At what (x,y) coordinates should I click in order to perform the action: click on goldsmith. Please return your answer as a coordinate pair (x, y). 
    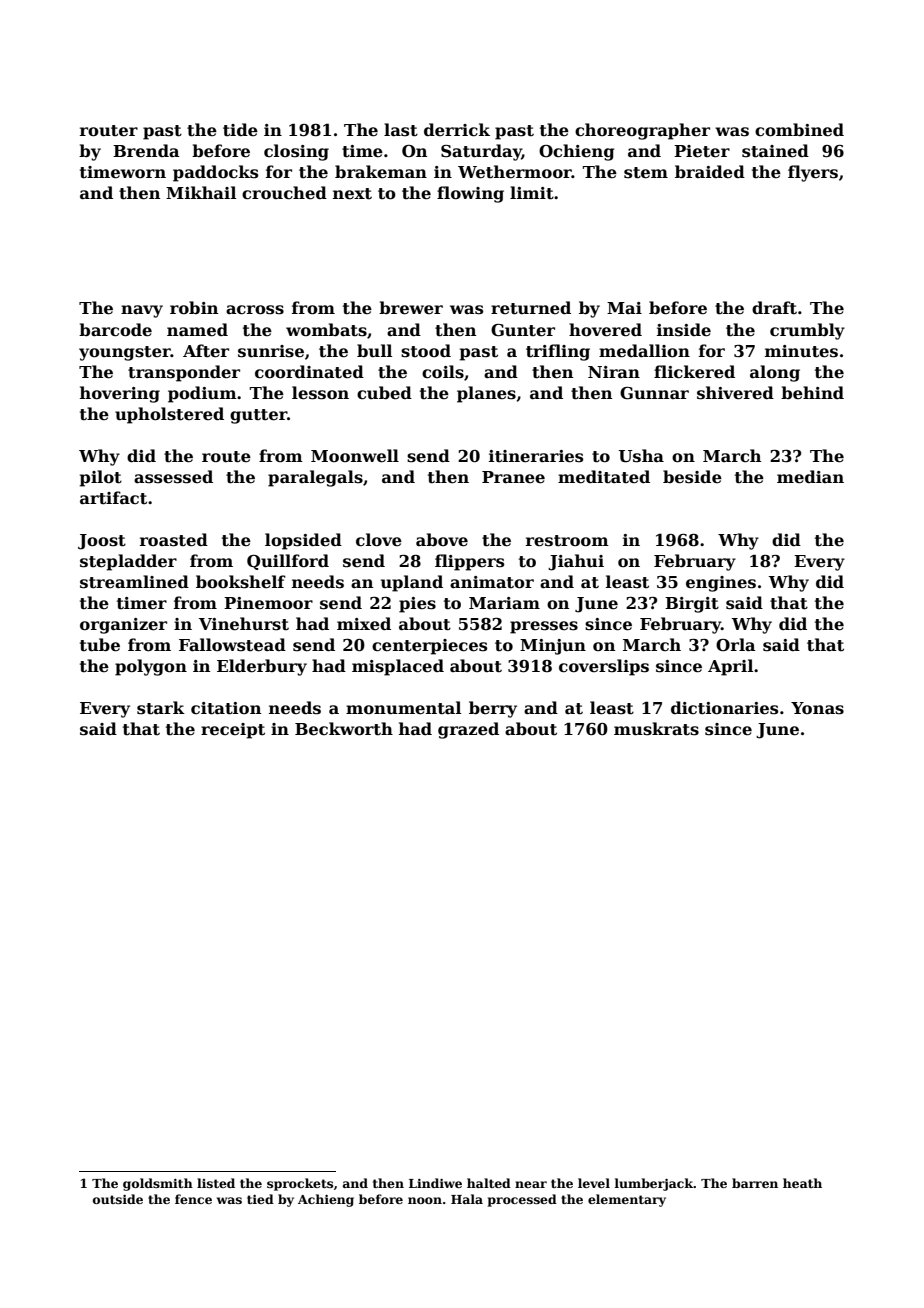
    Looking at the image, I should click on (158, 1184).
